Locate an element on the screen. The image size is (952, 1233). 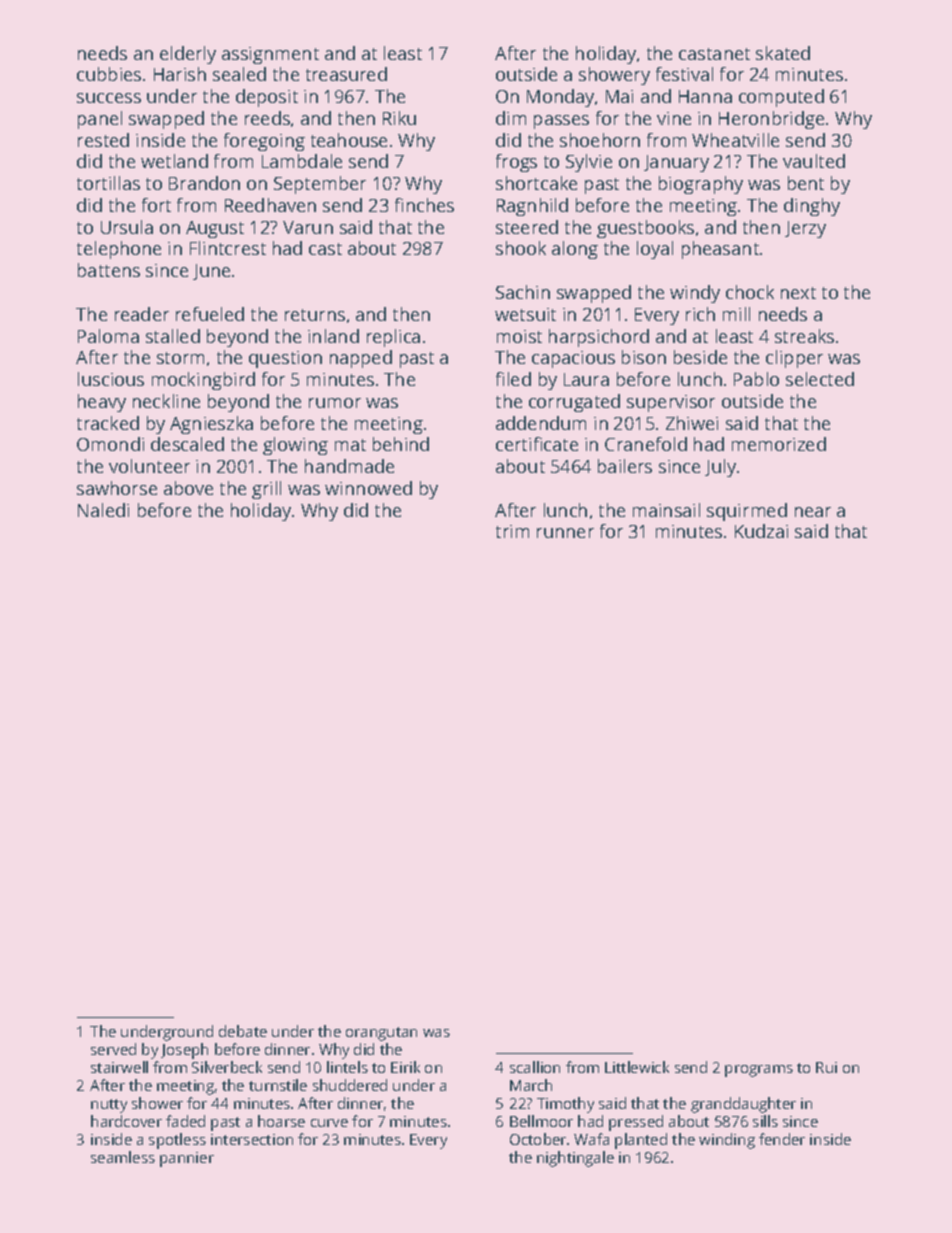
programs is located at coordinates (759, 1071).
